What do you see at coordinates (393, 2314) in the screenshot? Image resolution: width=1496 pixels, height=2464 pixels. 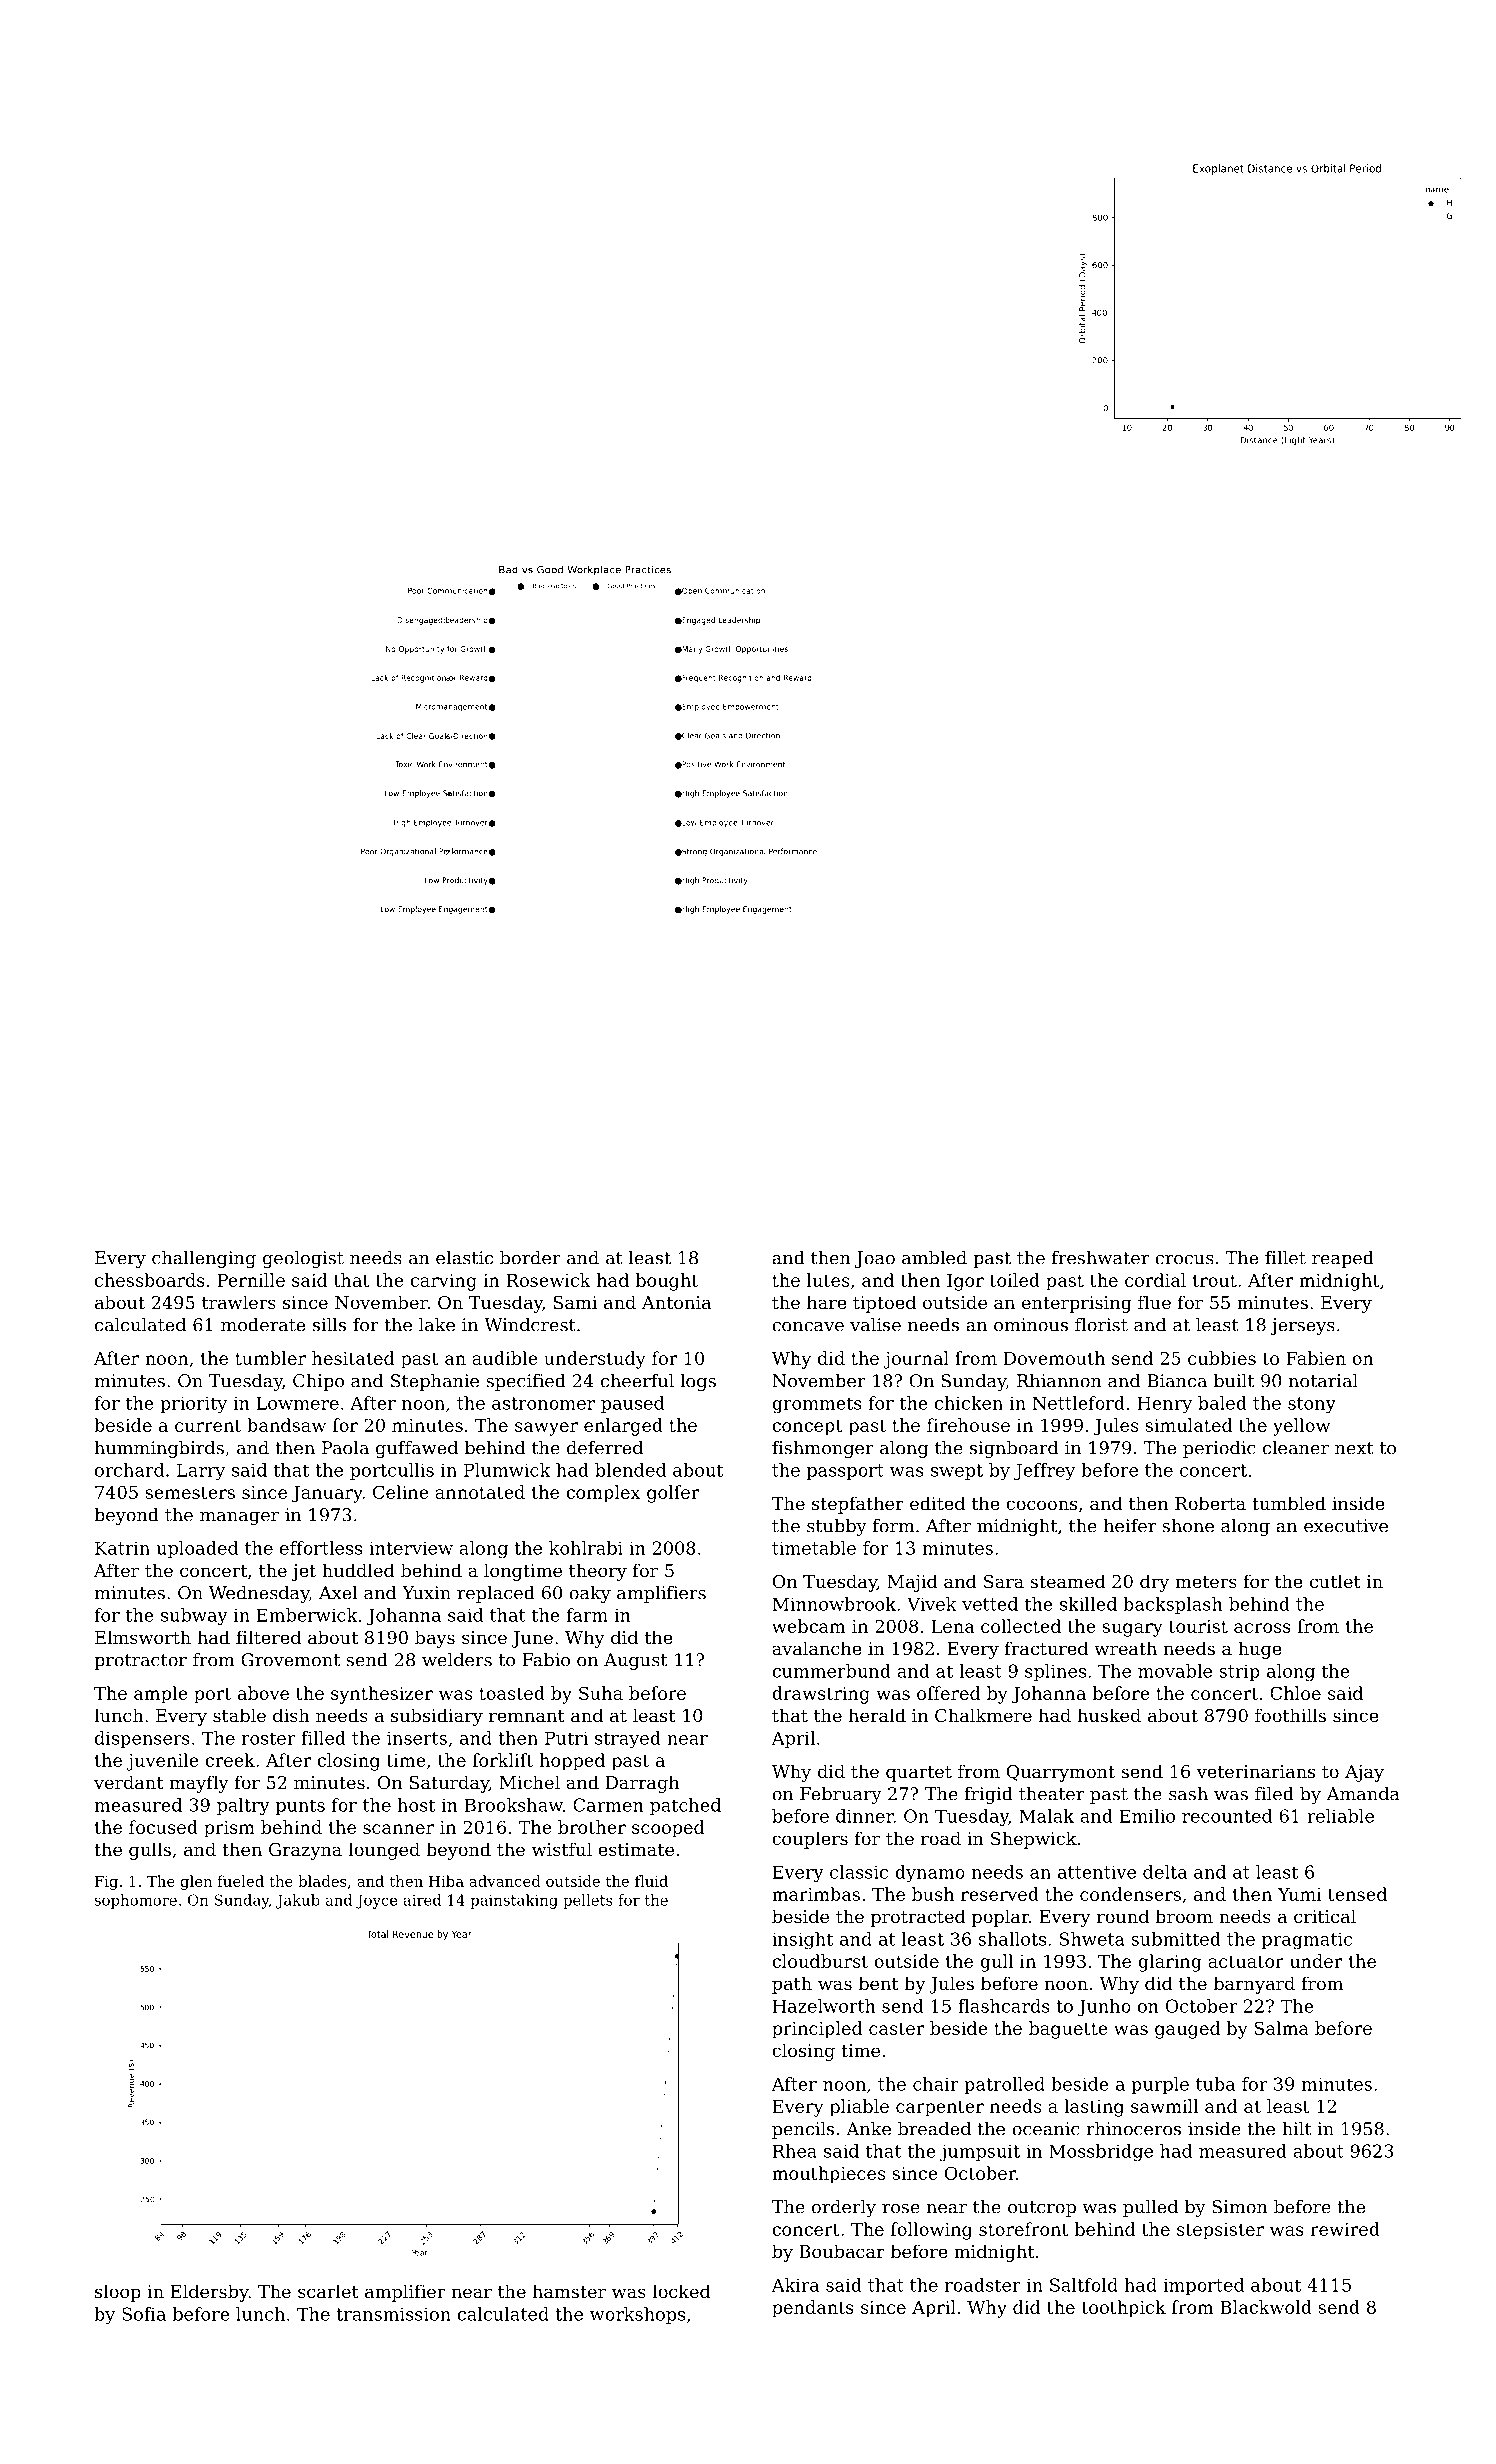 I see `transmission` at bounding box center [393, 2314].
